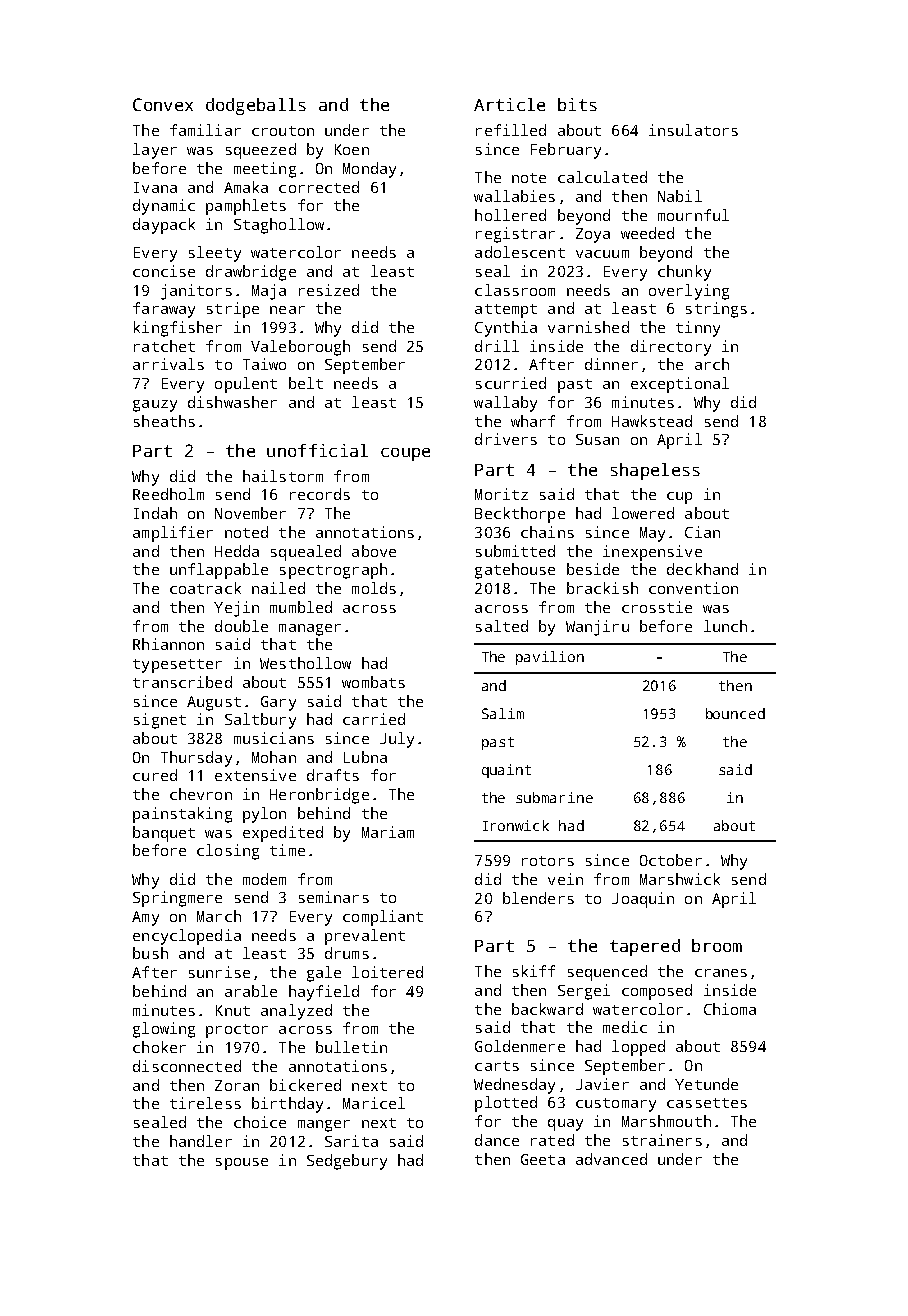 Image resolution: width=908 pixels, height=1316 pixels. What do you see at coordinates (251, 273) in the document?
I see `drawbridge` at bounding box center [251, 273].
